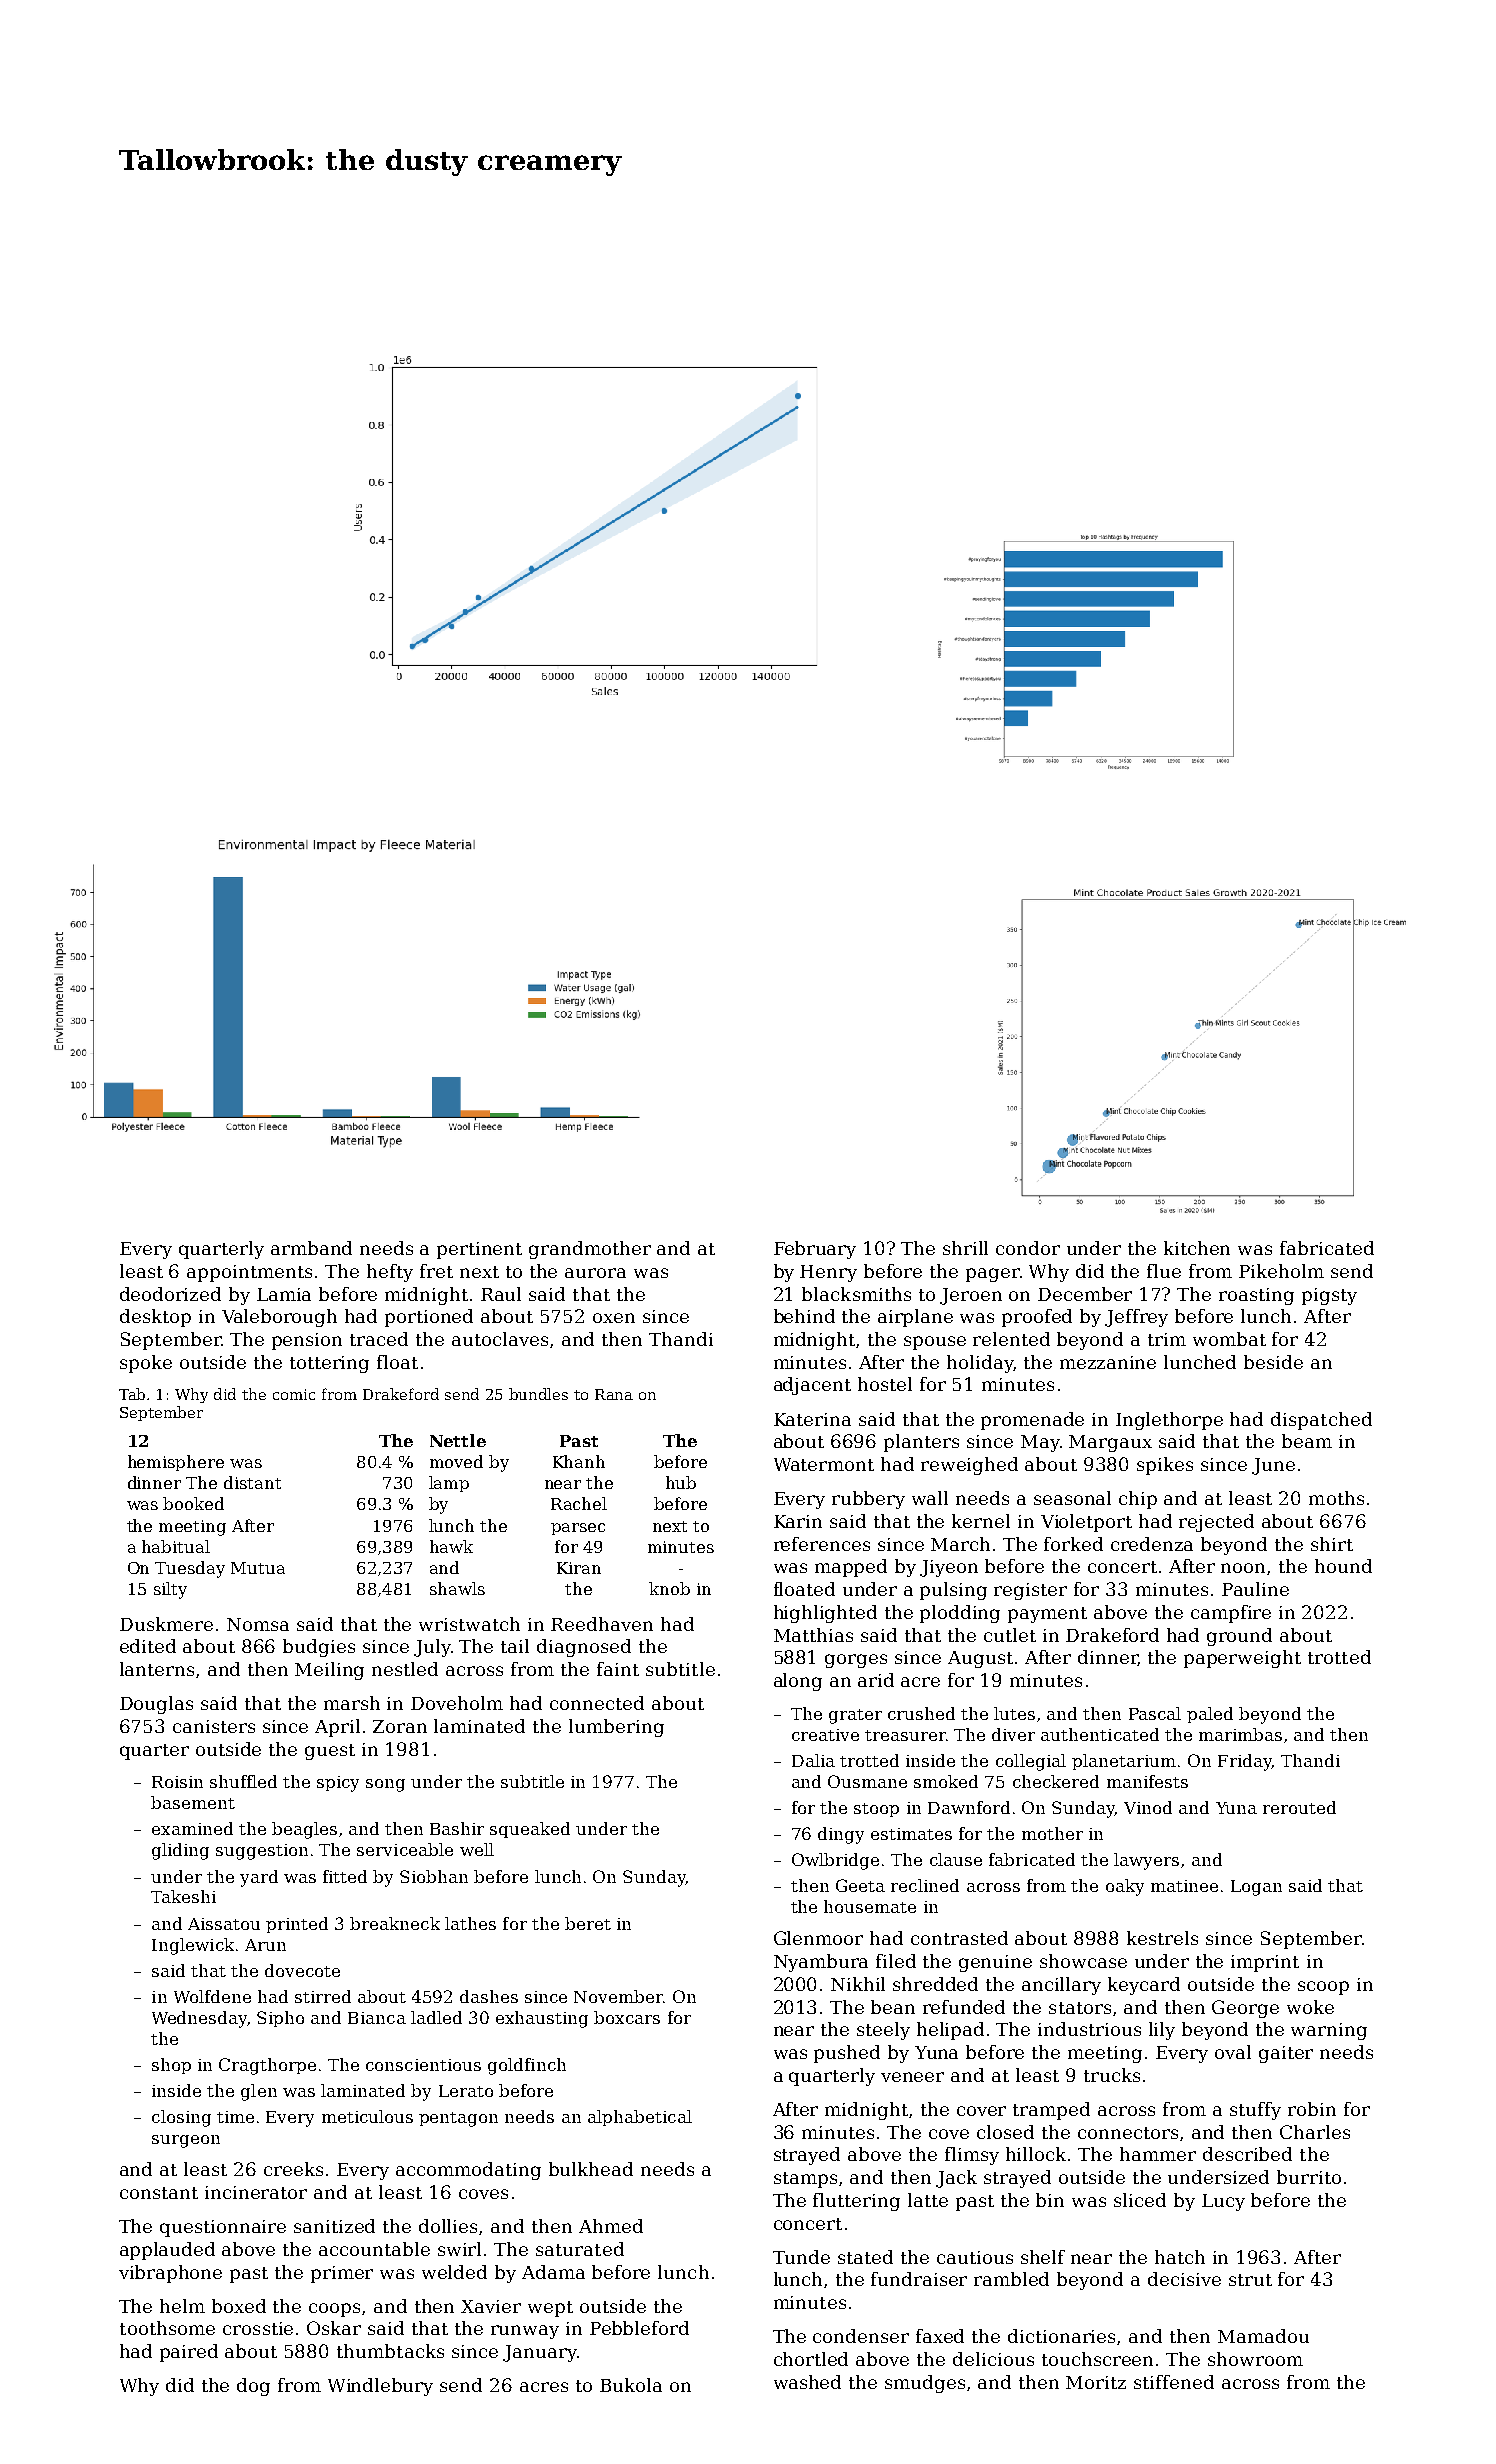  I want to click on helm, so click(182, 2306).
